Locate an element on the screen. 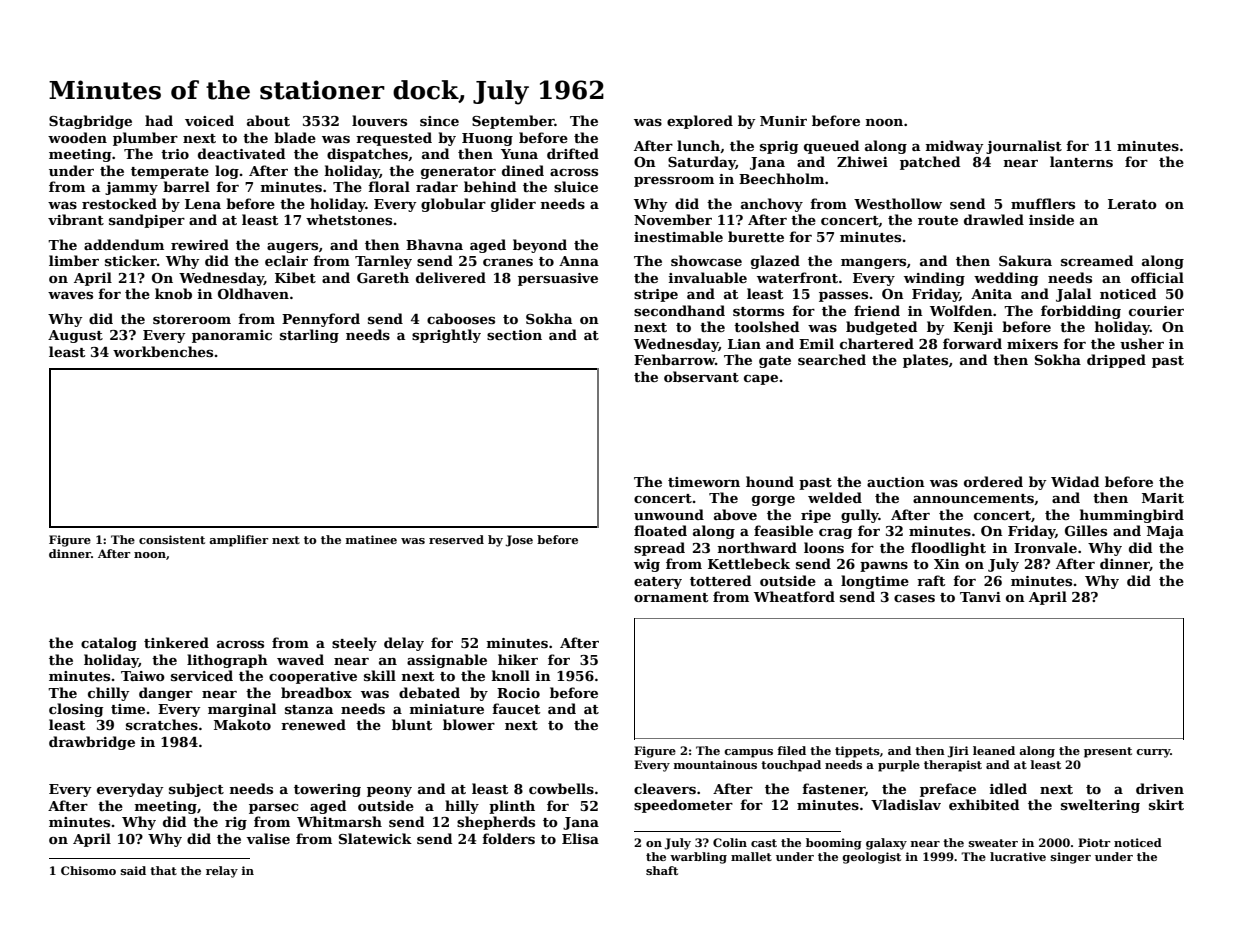  section is located at coordinates (514, 335).
